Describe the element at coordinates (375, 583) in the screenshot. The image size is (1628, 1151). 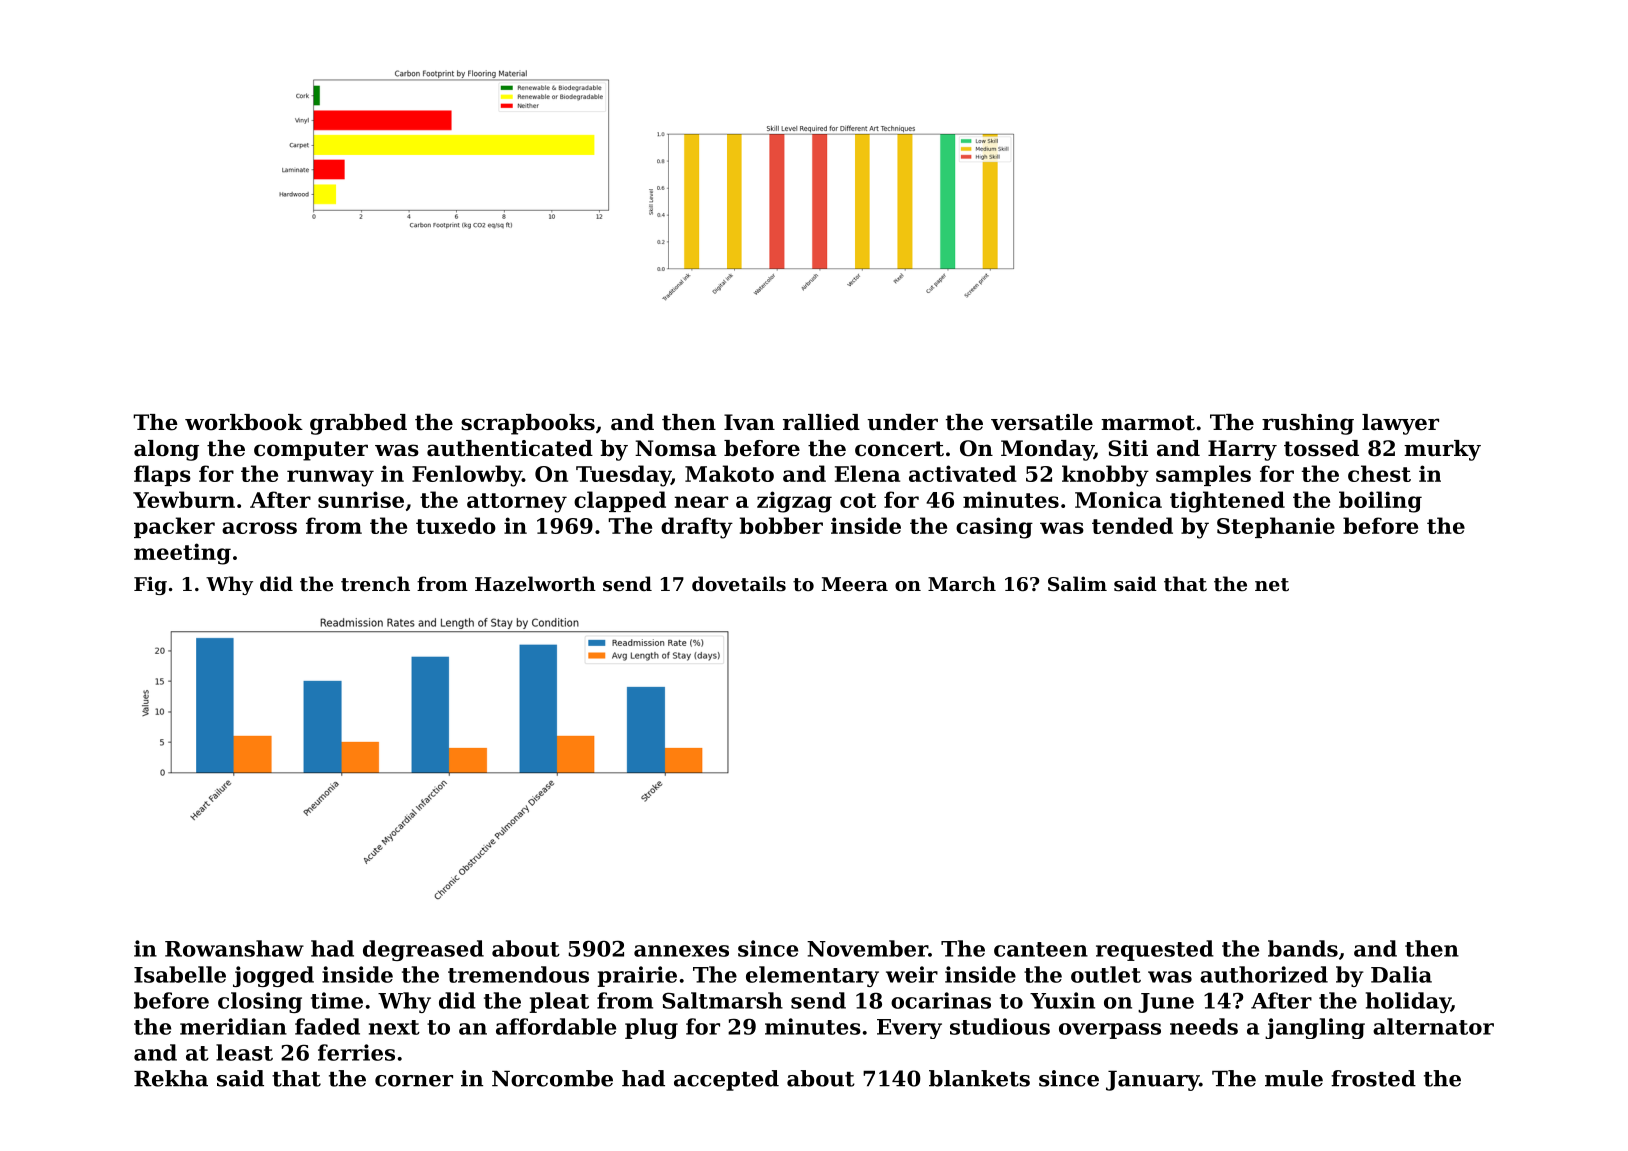
I see `trench` at that location.
